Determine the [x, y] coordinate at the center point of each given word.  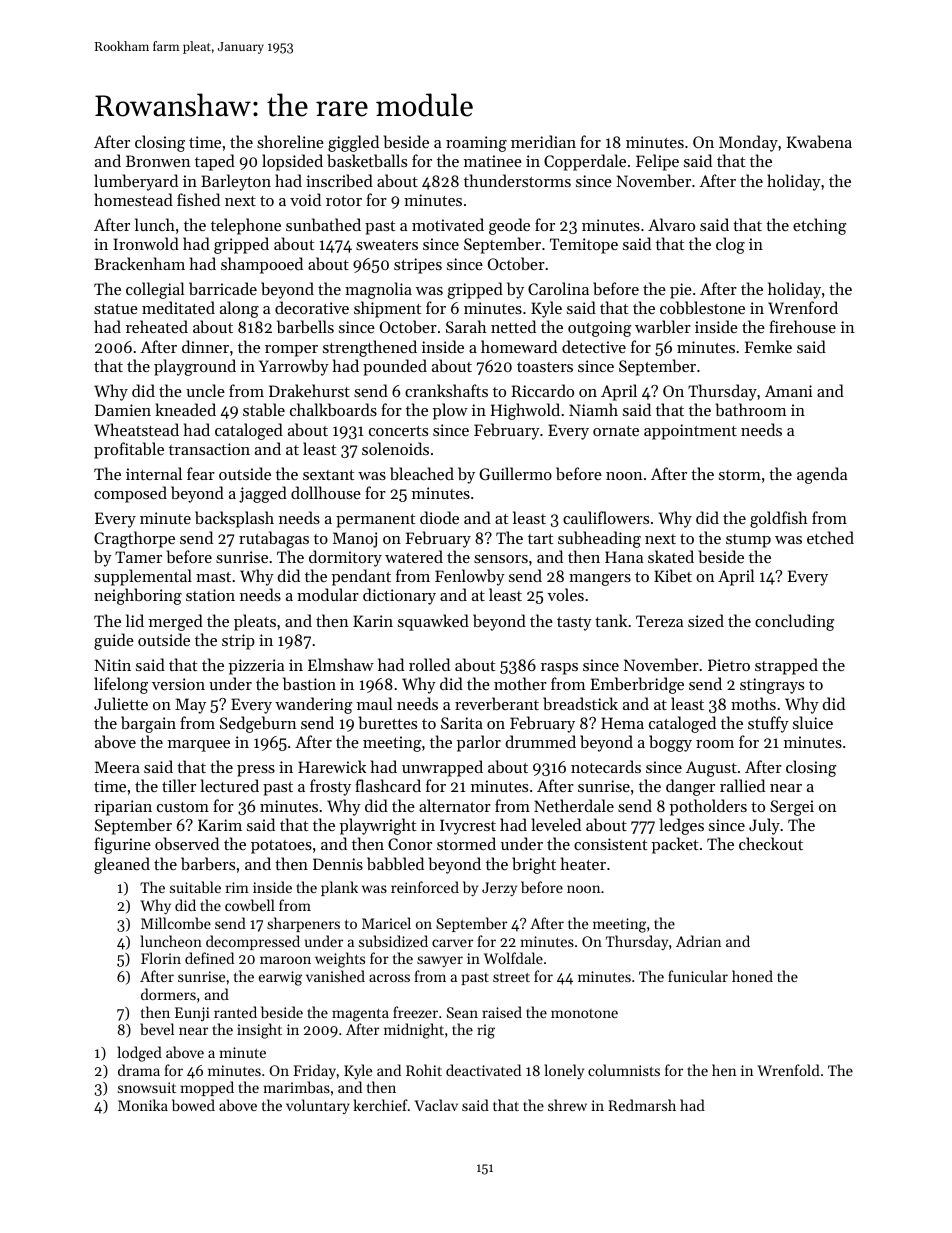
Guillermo [515, 473]
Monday [748, 143]
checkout [771, 843]
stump [748, 541]
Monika [143, 1105]
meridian [543, 141]
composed [130, 494]
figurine [122, 845]
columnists [624, 1070]
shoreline [290, 141]
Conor [410, 844]
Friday [314, 1071]
